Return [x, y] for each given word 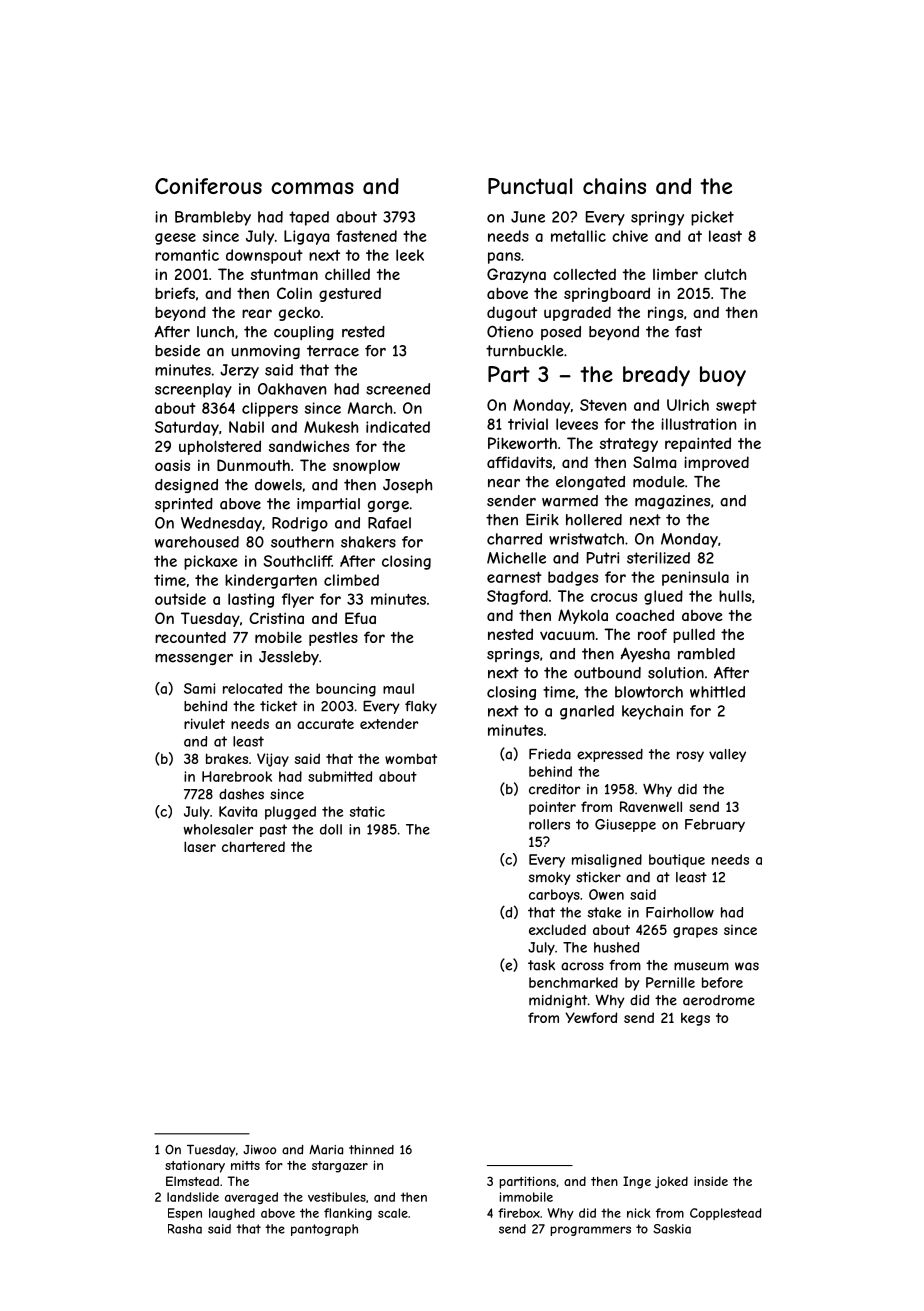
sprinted [184, 505]
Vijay [273, 760]
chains [614, 186]
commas [312, 188]
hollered [594, 520]
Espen [185, 1214]
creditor [554, 789]
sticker [598, 877]
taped [309, 218]
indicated [398, 427]
